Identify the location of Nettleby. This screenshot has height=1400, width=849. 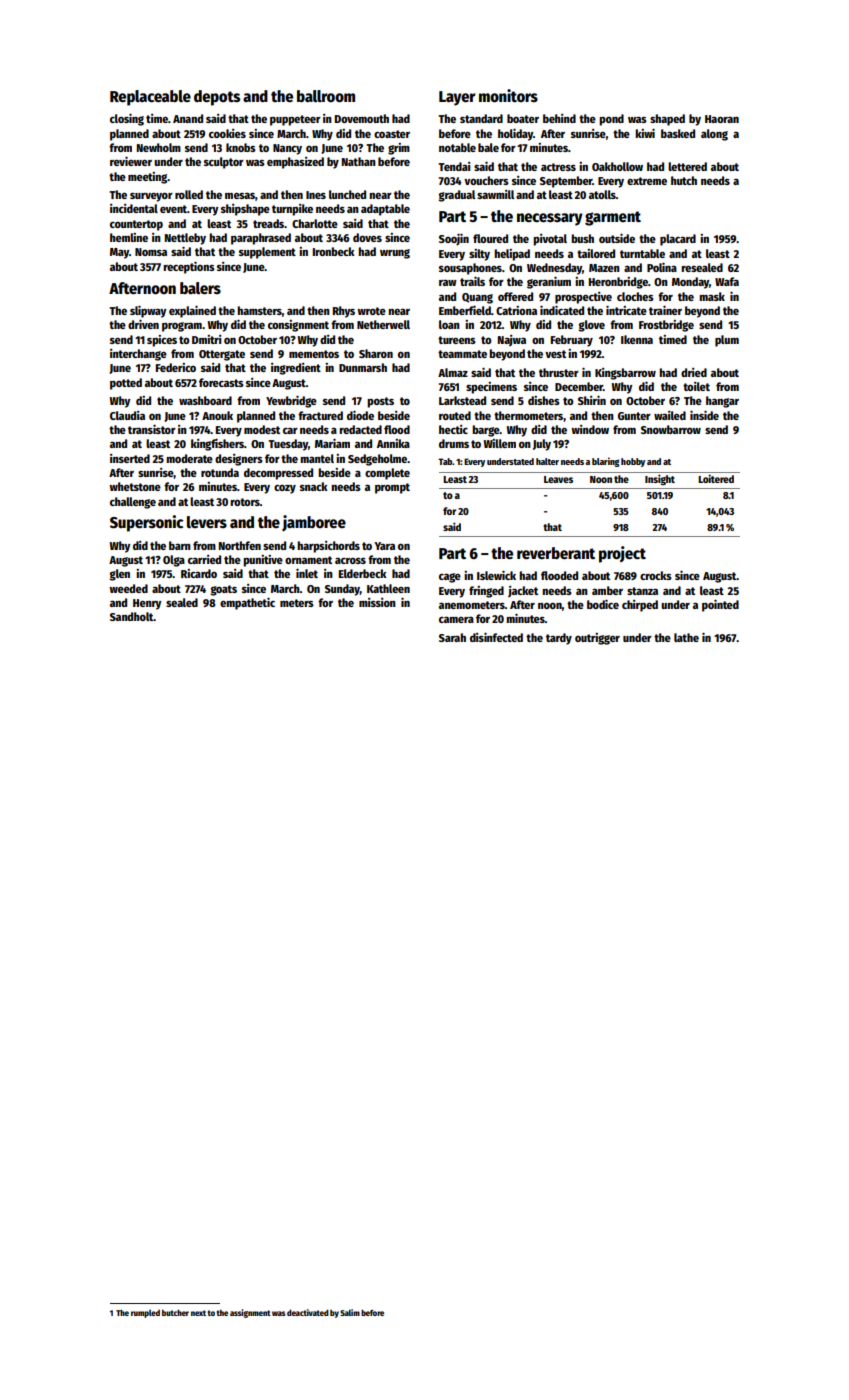
(185, 239).
